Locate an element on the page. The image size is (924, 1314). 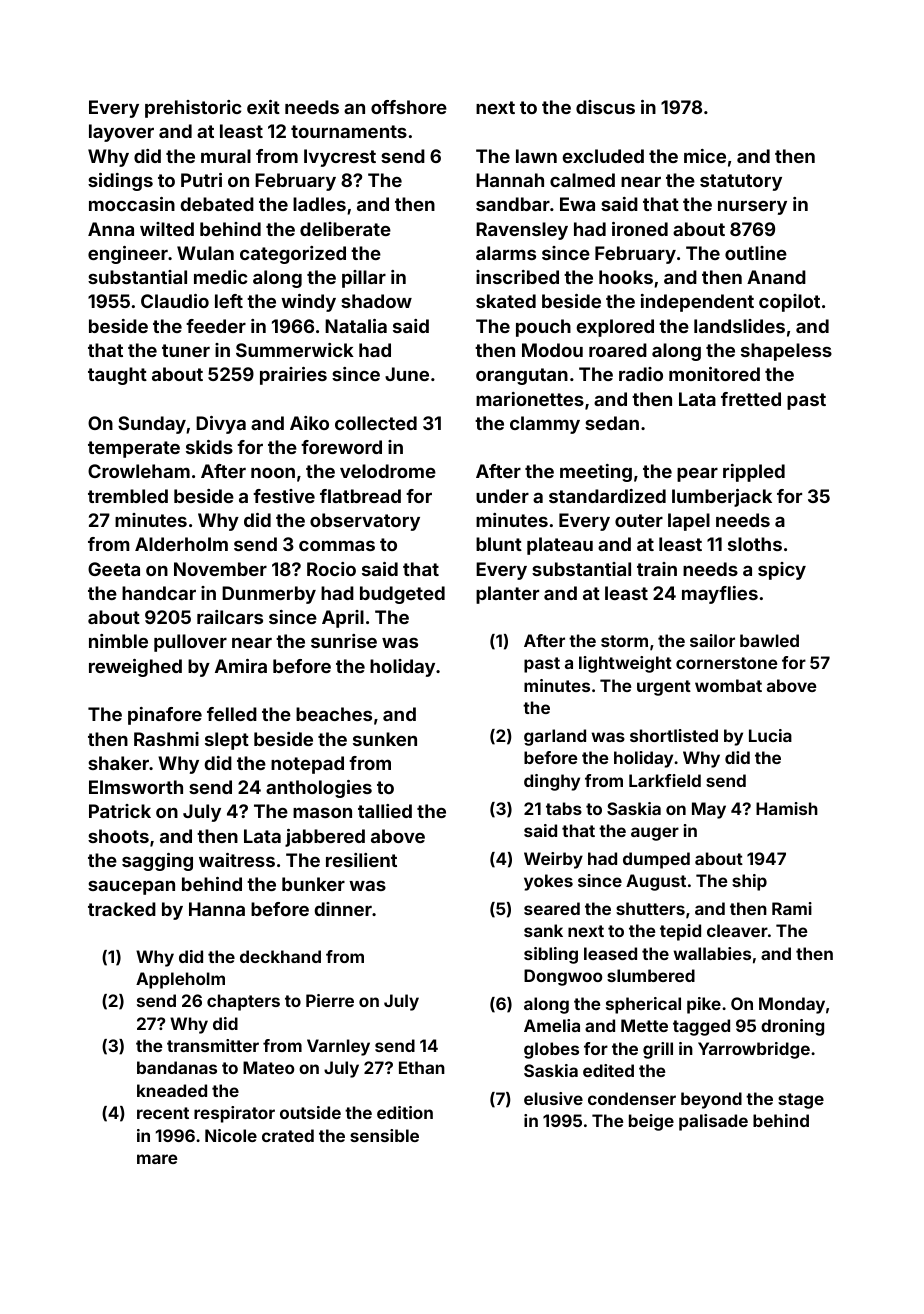
Rami is located at coordinates (792, 908).
